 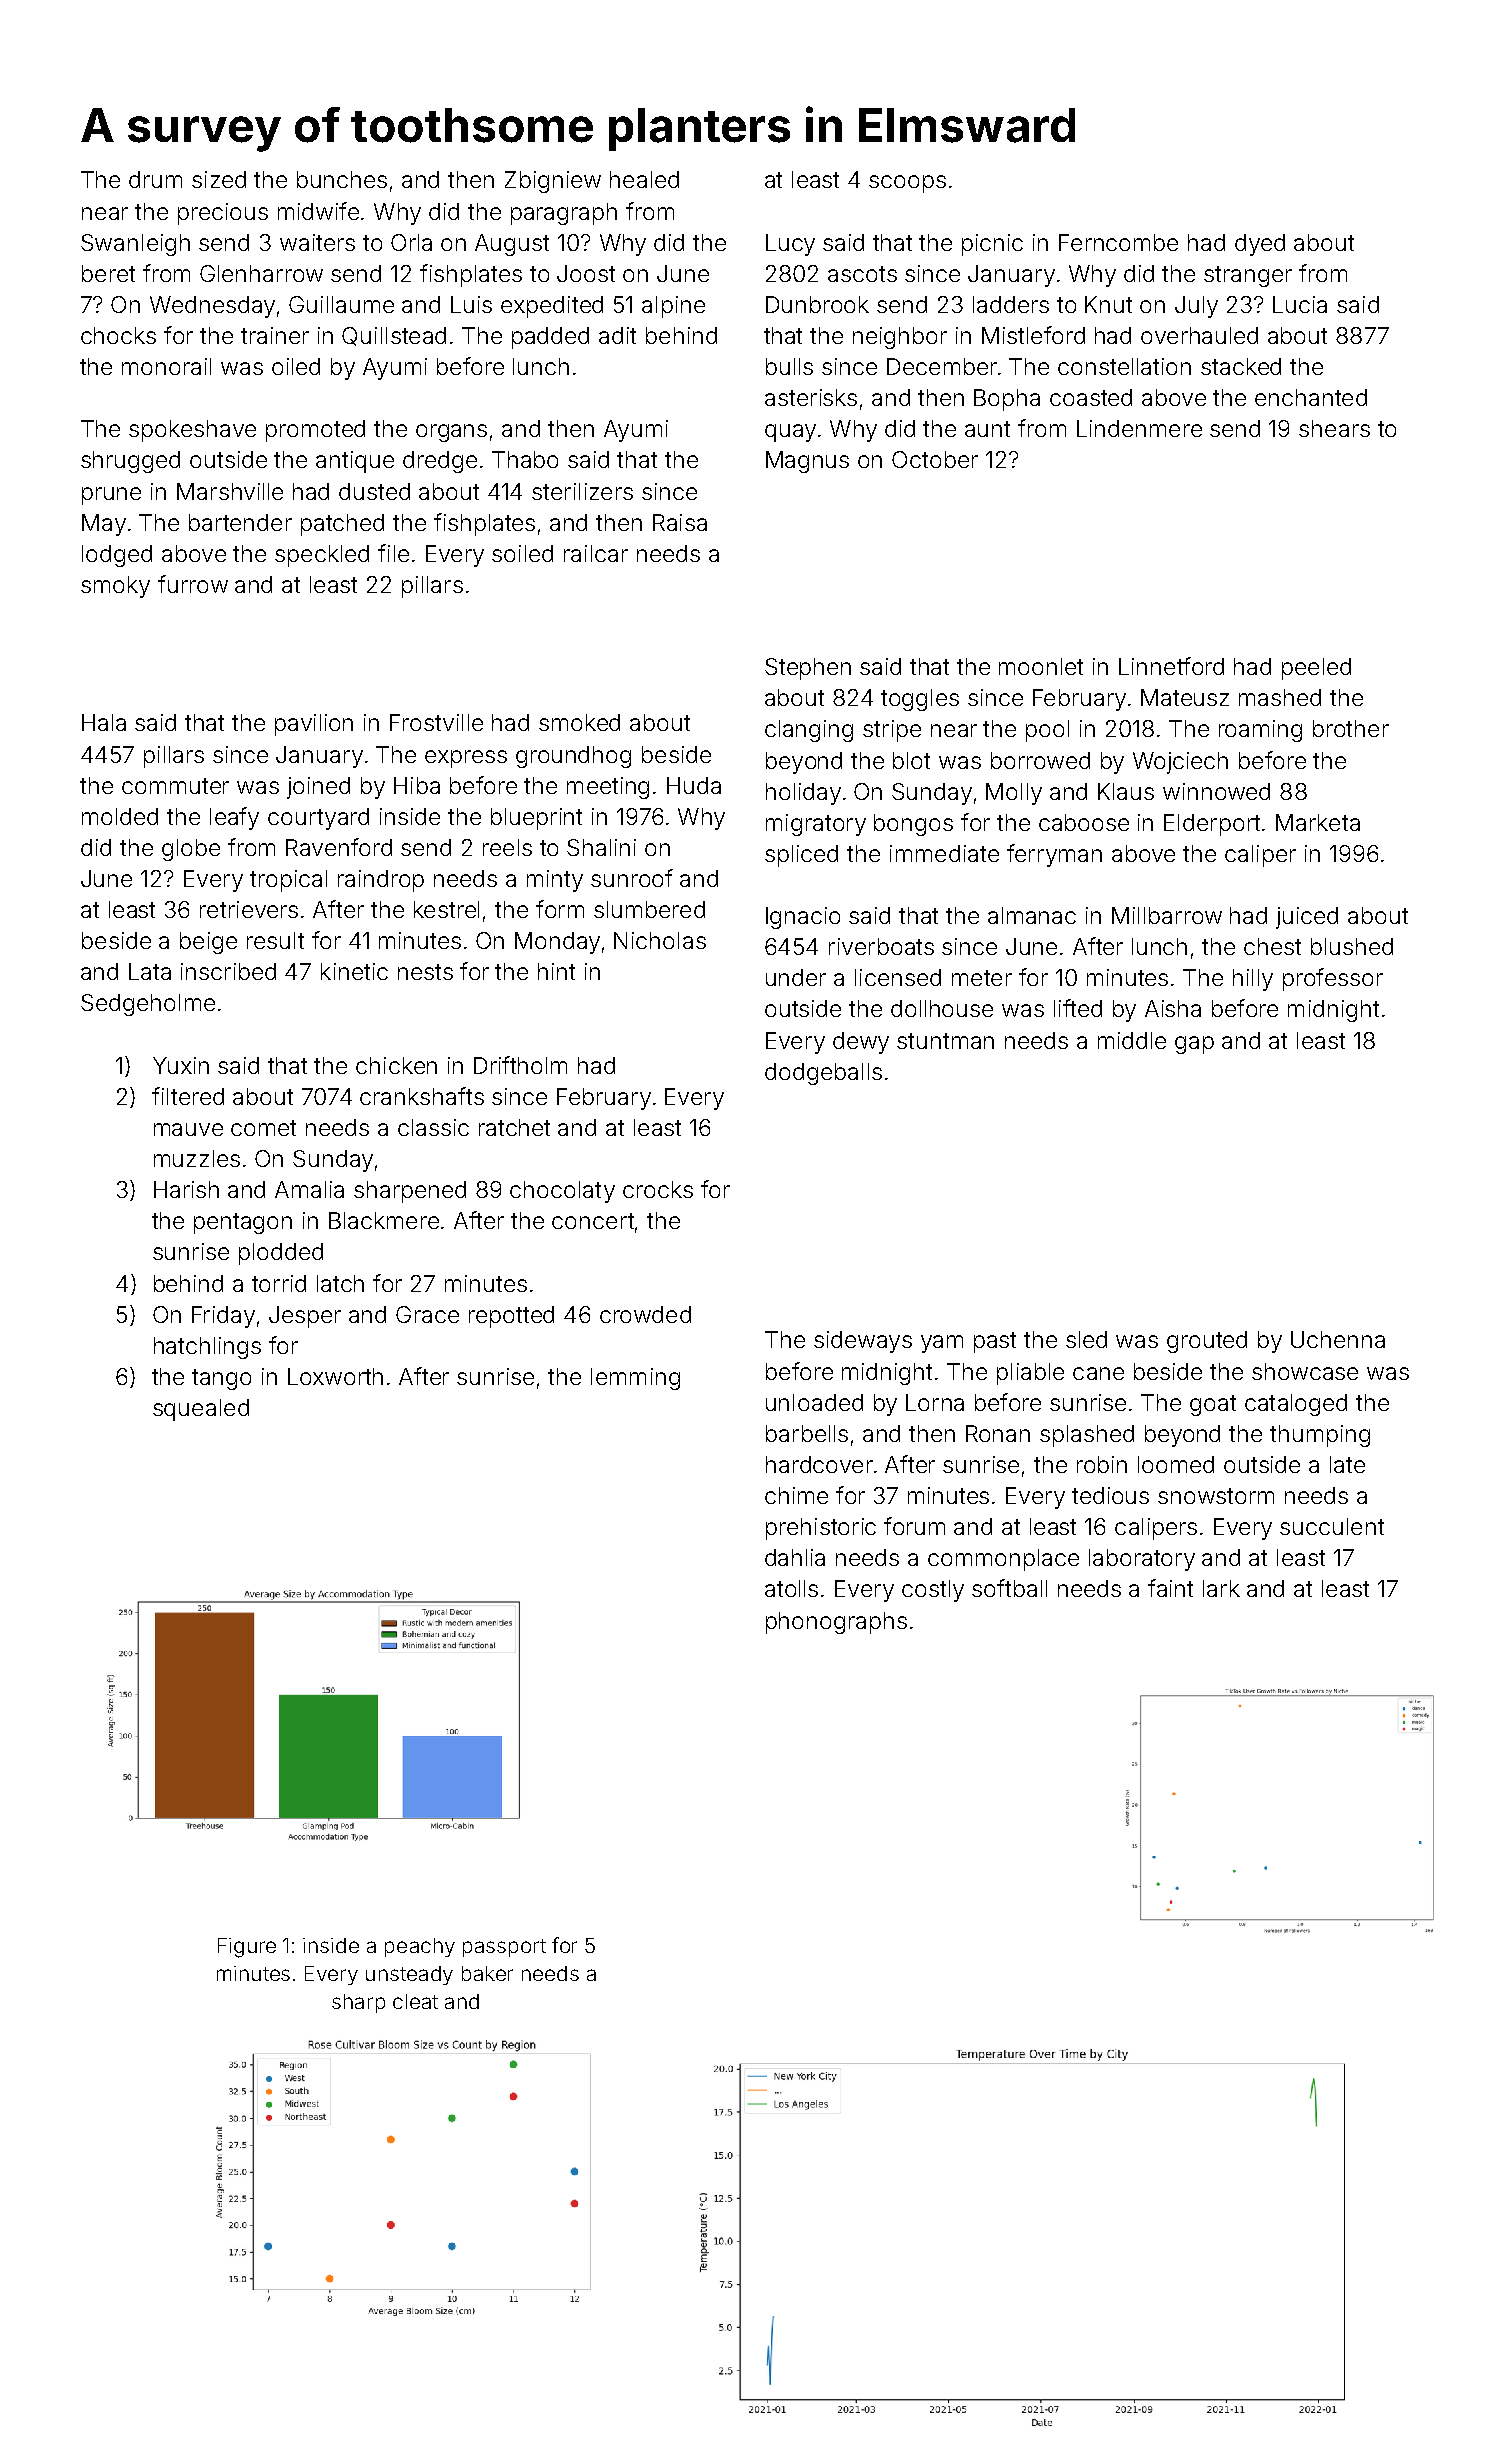 What do you see at coordinates (680, 522) in the document?
I see `Raisa` at bounding box center [680, 522].
